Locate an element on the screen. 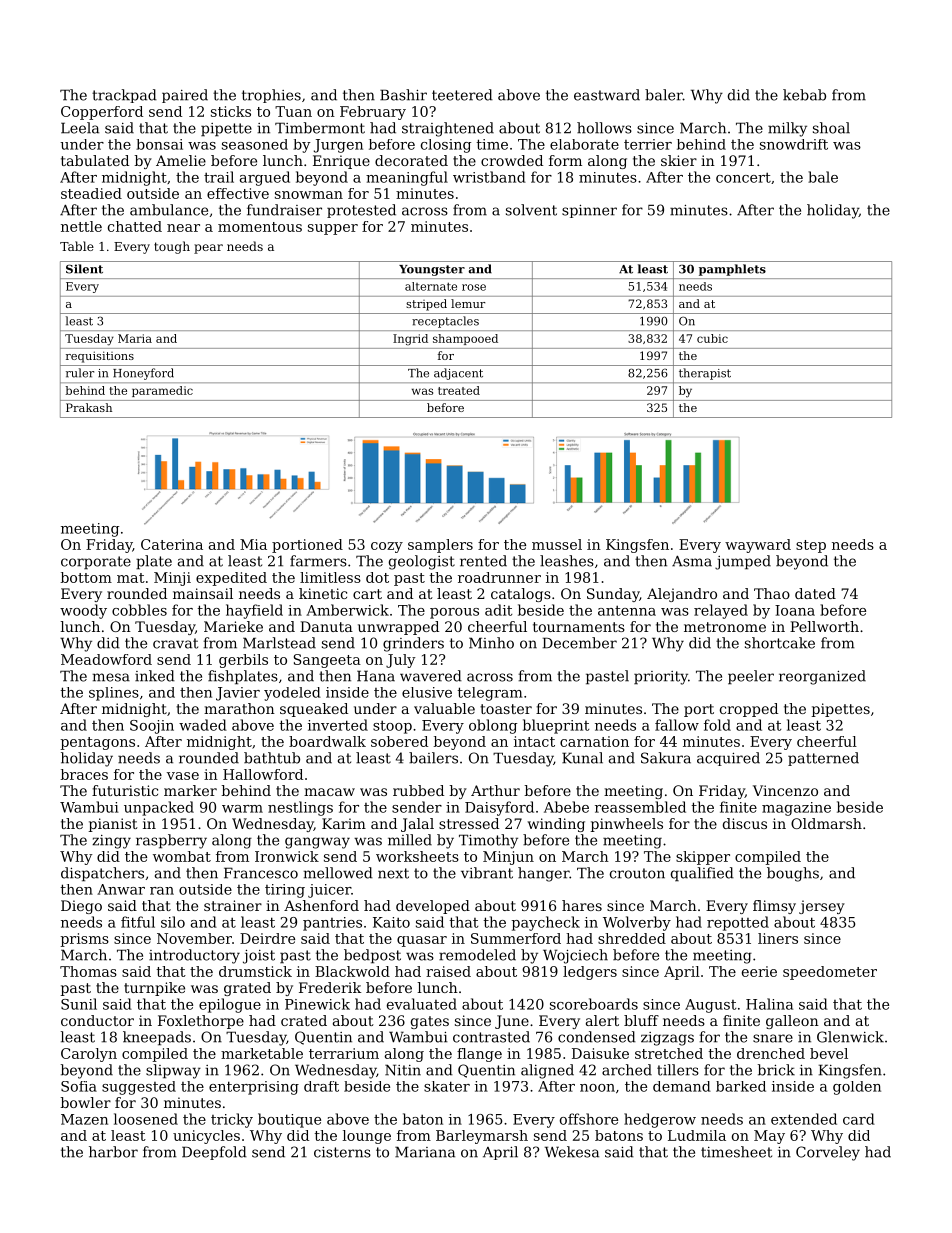 This screenshot has height=1233, width=952. Daisyford is located at coordinates (499, 808).
